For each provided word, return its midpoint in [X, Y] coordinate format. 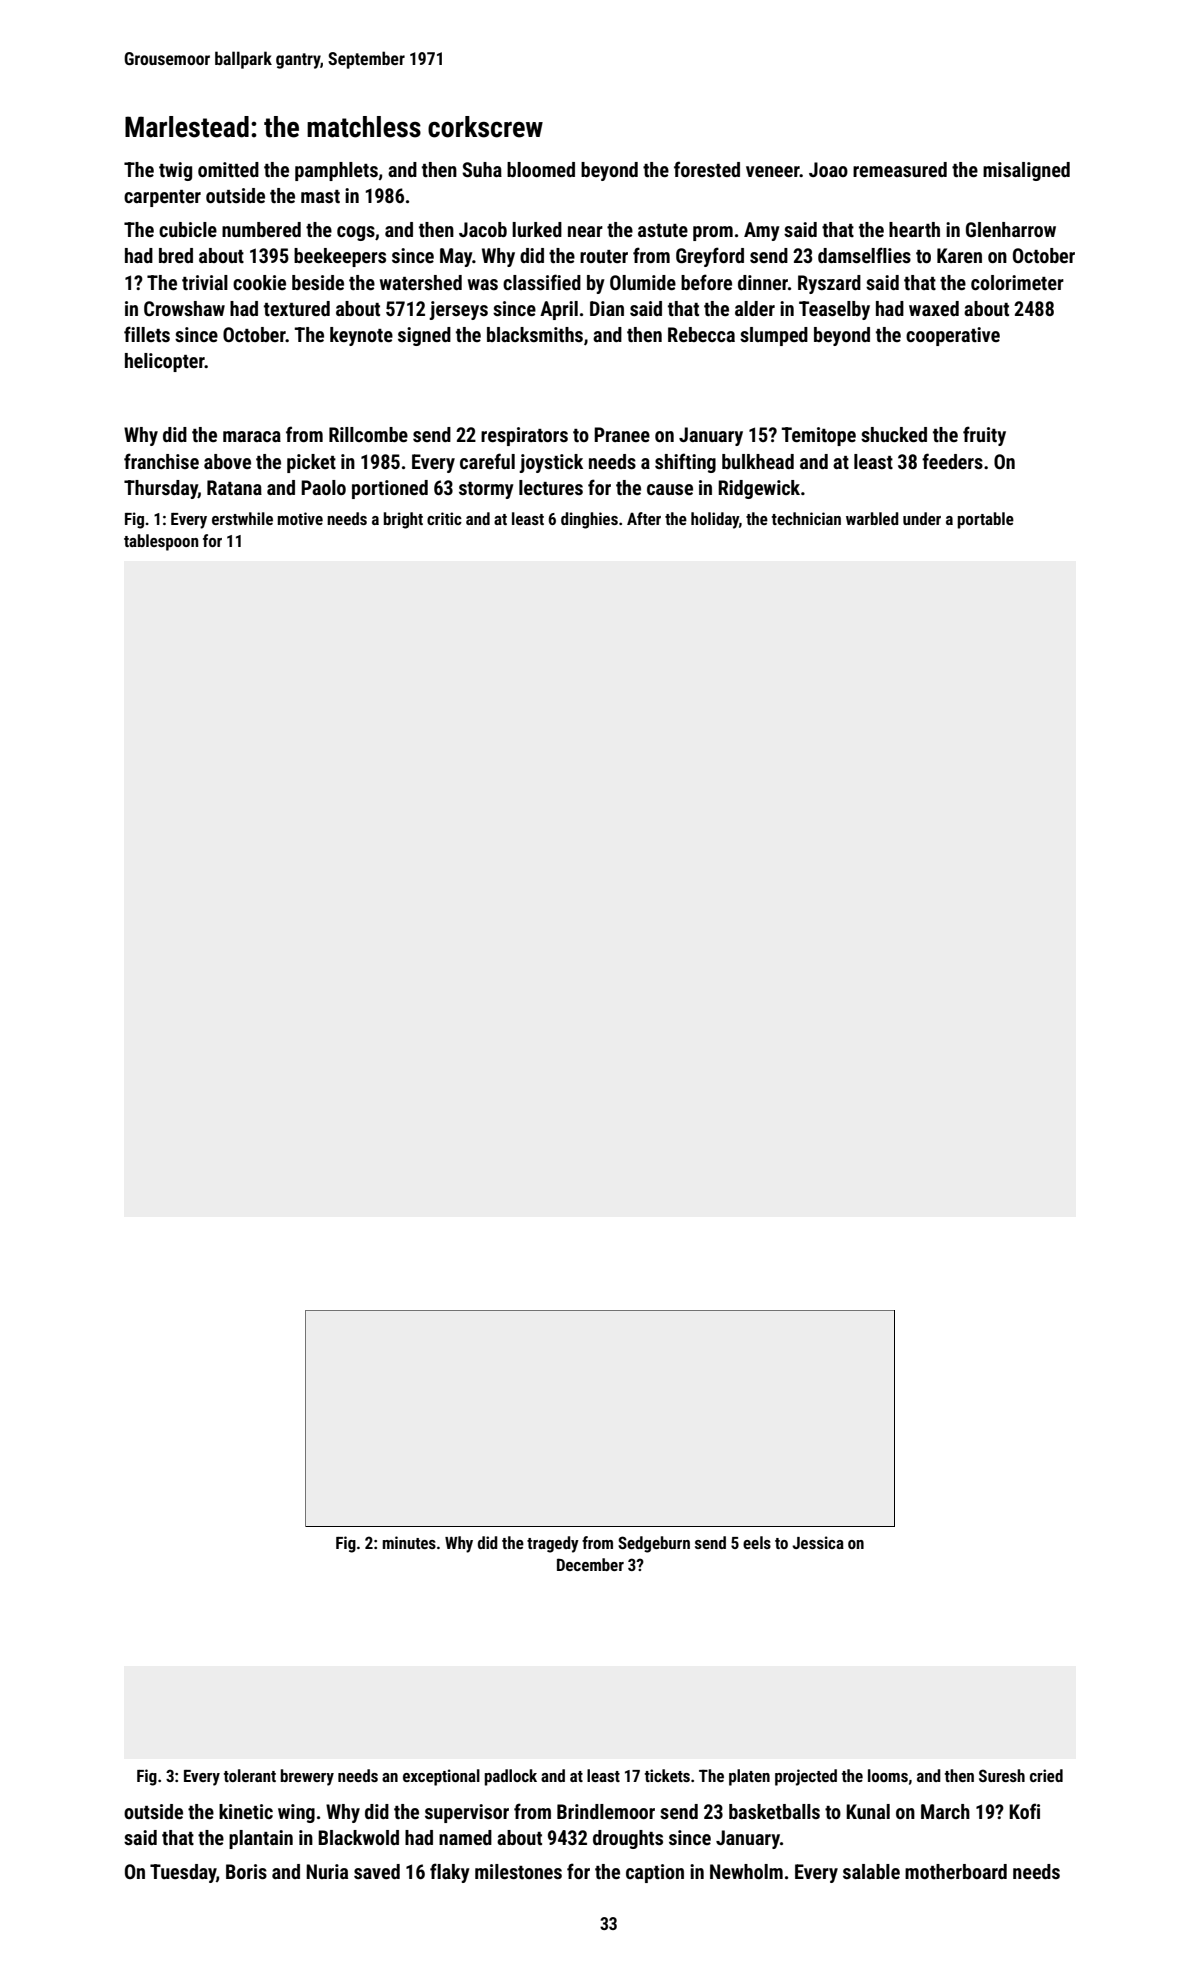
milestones [518, 1871]
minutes [409, 1542]
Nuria [327, 1871]
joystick [551, 463]
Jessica [818, 1542]
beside [318, 282]
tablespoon [161, 542]
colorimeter [1017, 282]
